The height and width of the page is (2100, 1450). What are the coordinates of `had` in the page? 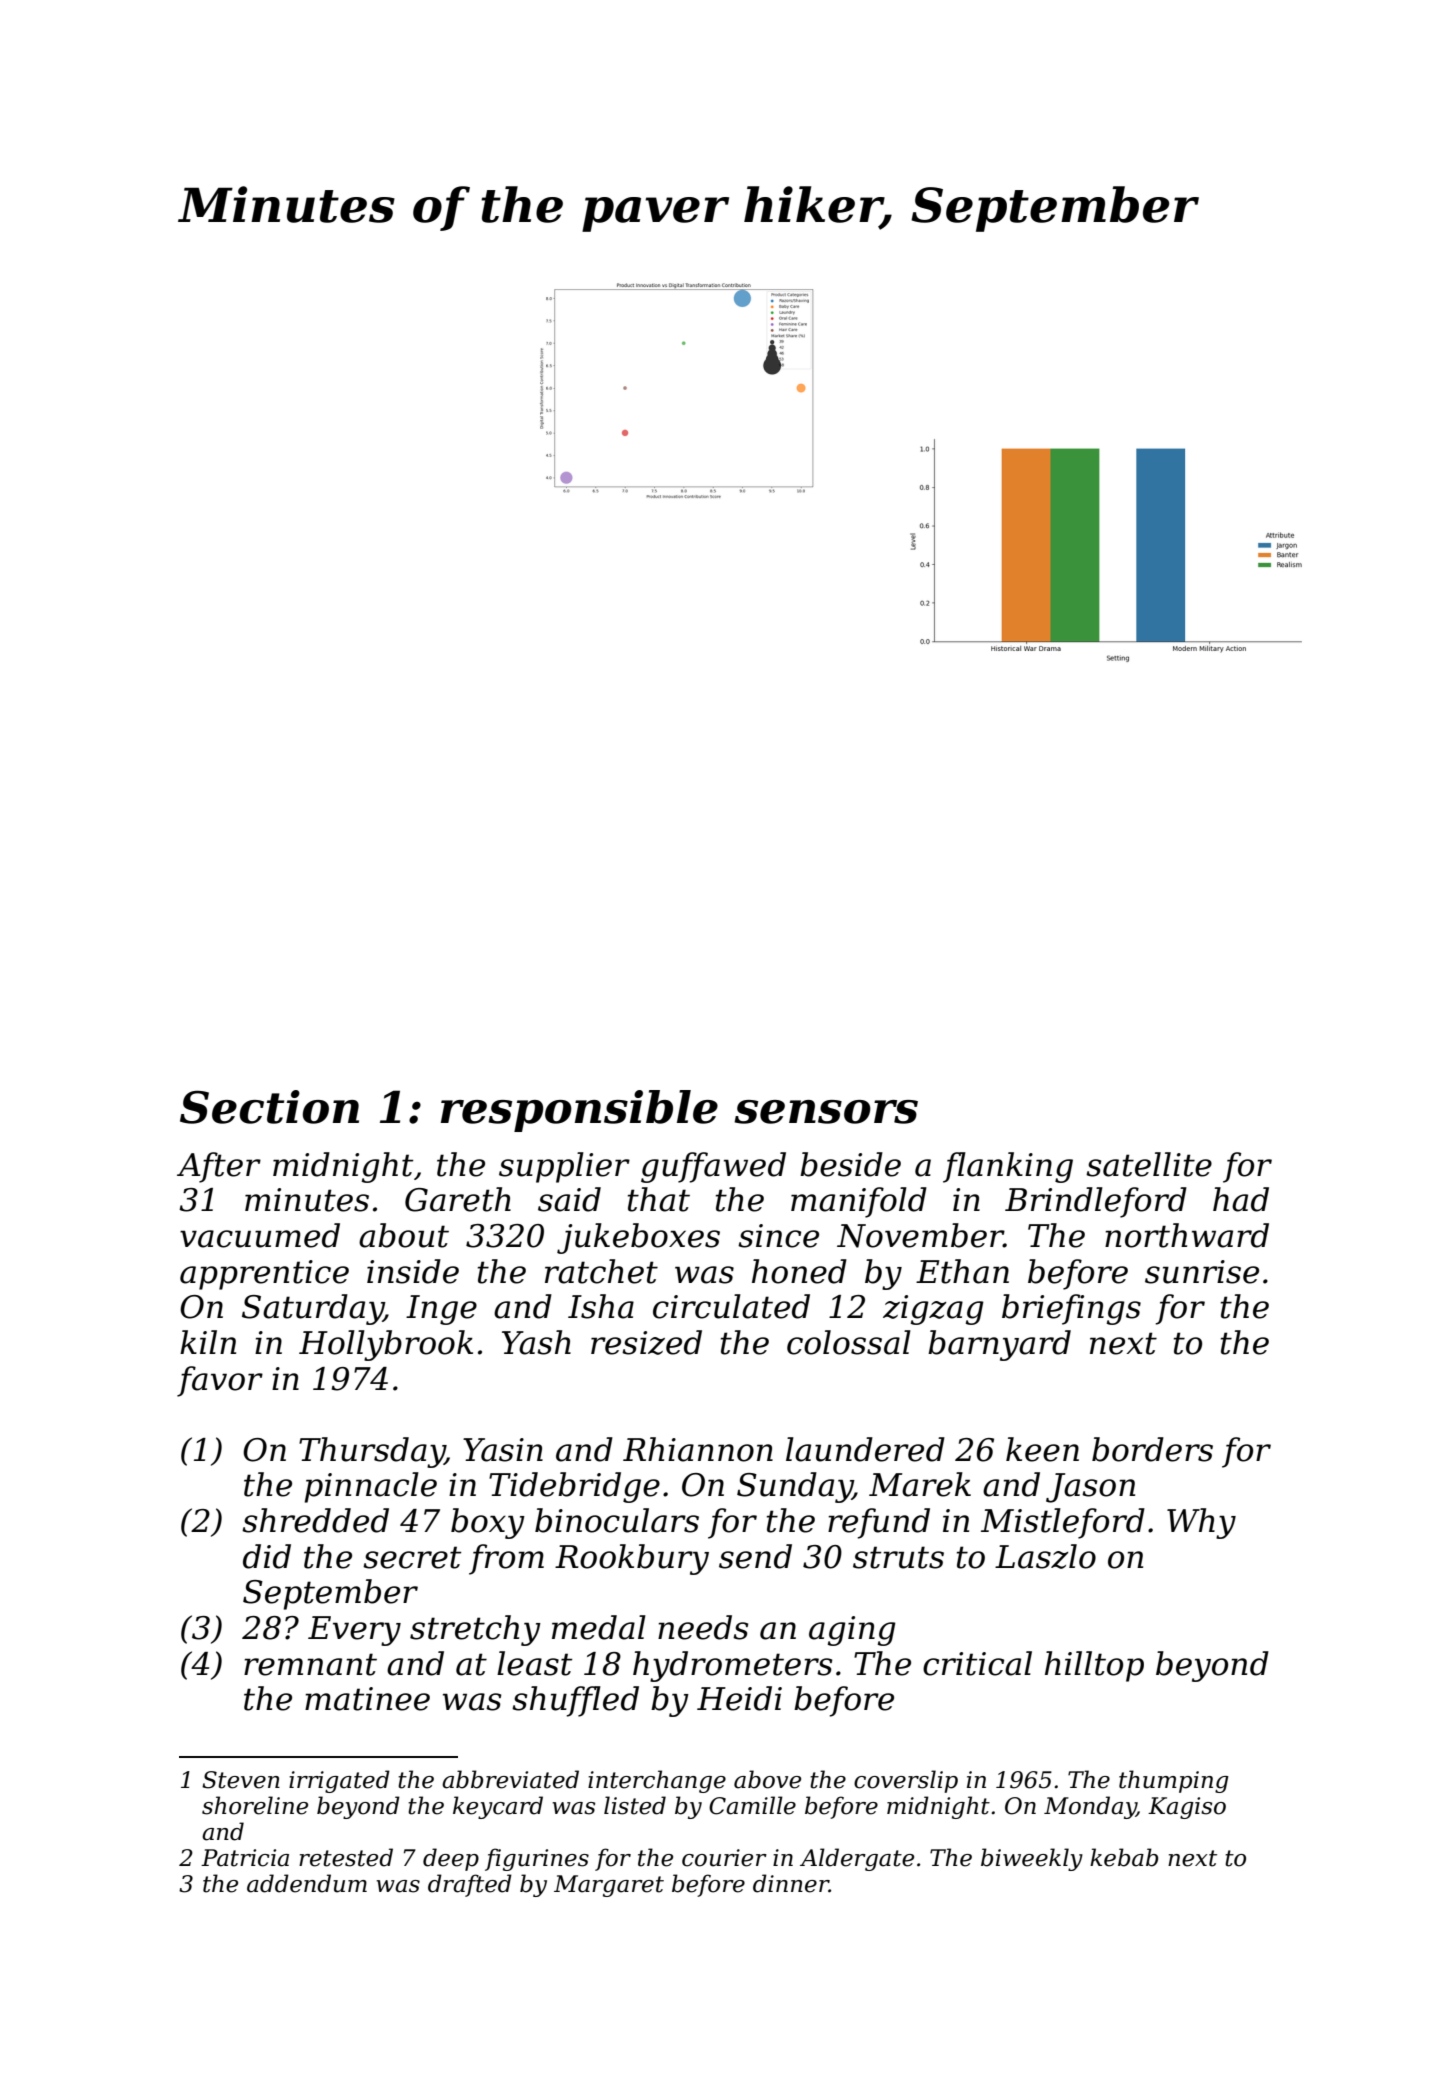 It's located at (1241, 1199).
